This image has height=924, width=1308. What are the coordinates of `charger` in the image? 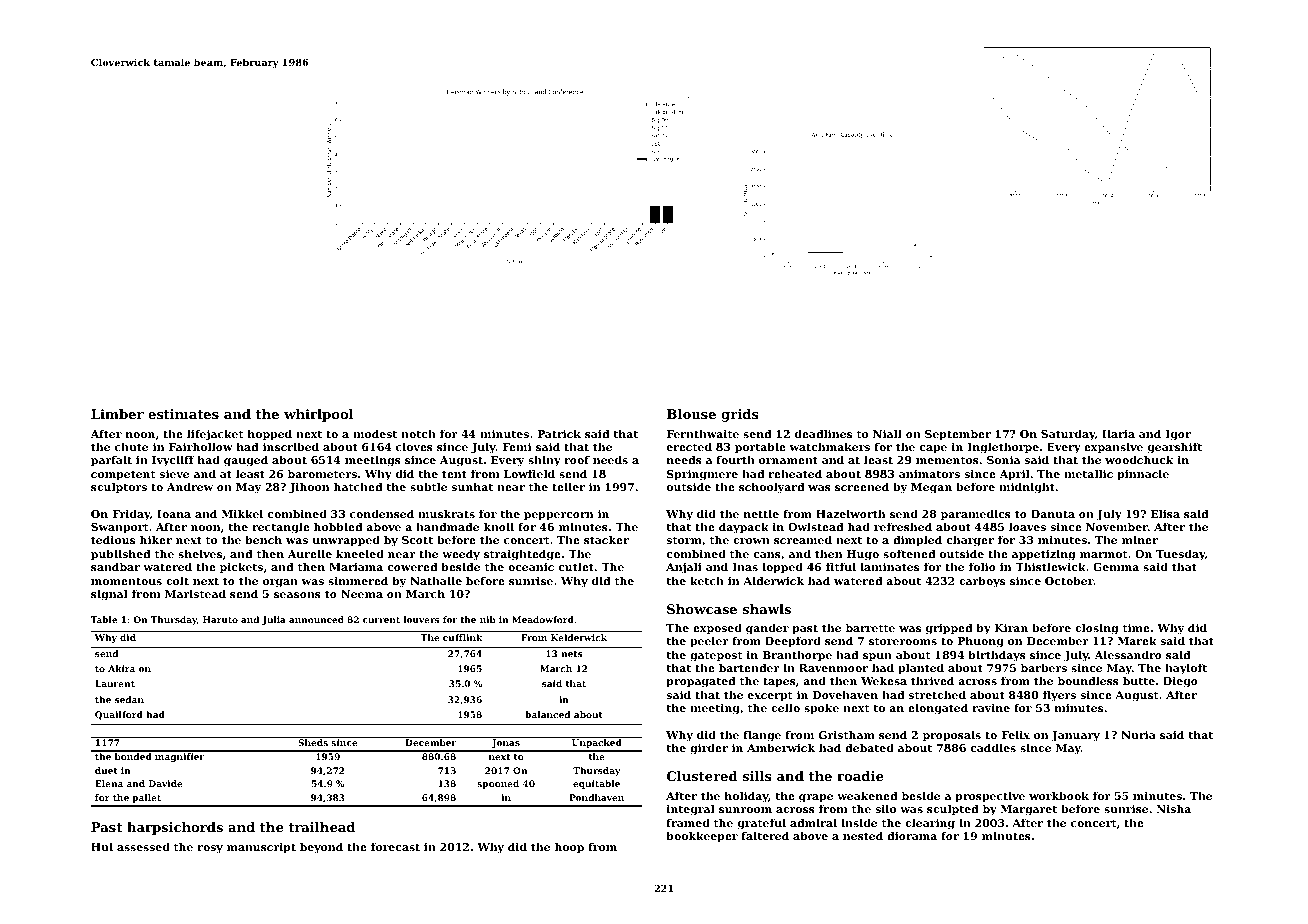 It's located at (970, 541).
